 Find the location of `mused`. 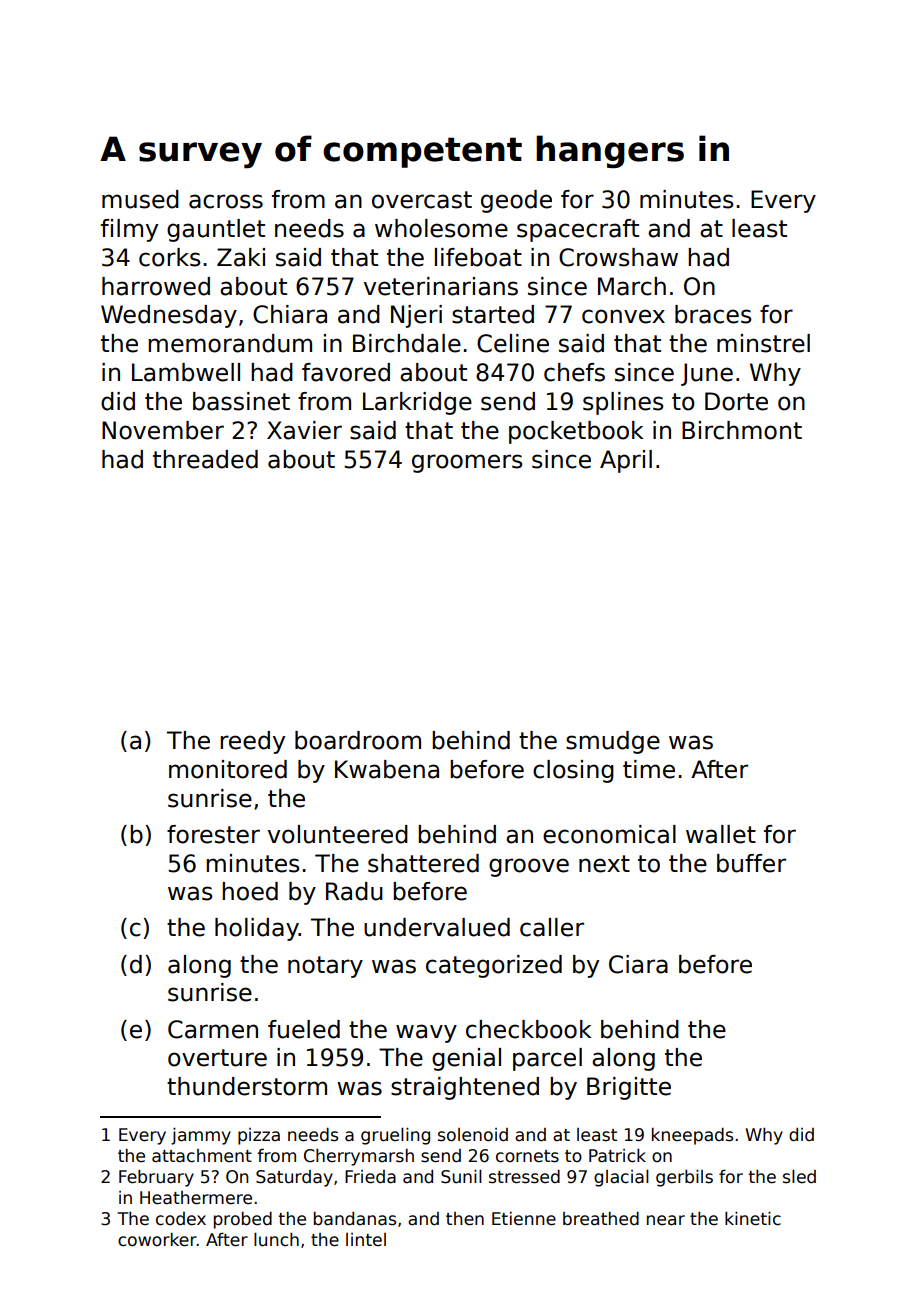

mused is located at coordinates (140, 199).
